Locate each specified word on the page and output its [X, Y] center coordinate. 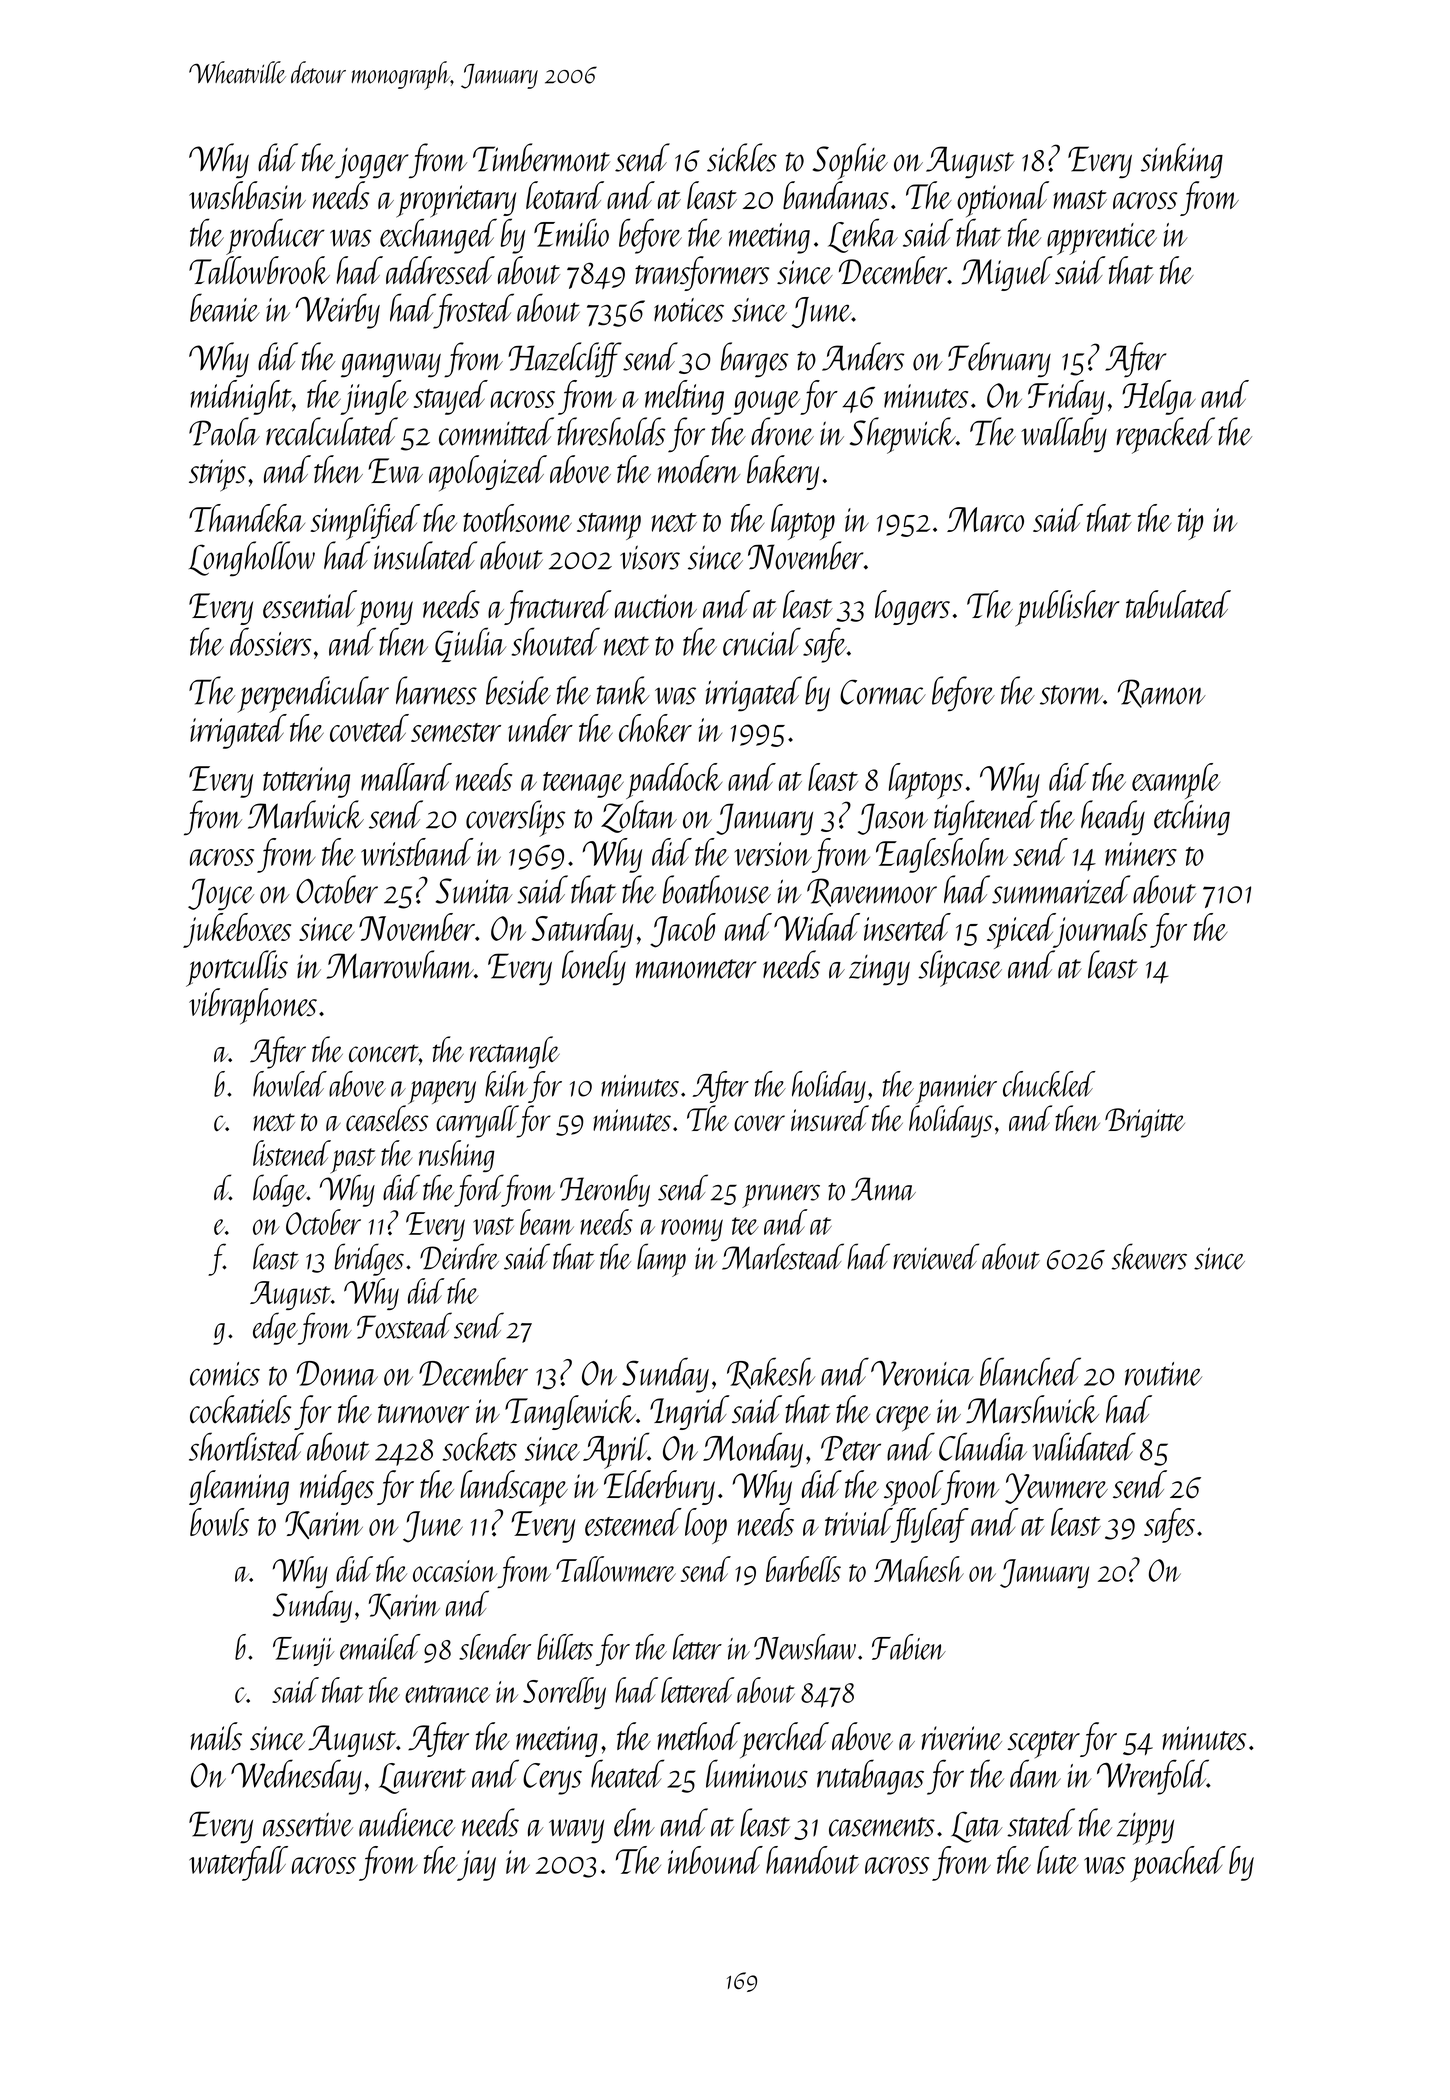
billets [565, 1647]
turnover [423, 1413]
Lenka [863, 235]
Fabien [909, 1647]
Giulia [470, 644]
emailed [380, 1647]
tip [1190, 524]
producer [275, 236]
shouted [555, 641]
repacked [1166, 435]
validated [1084, 1446]
